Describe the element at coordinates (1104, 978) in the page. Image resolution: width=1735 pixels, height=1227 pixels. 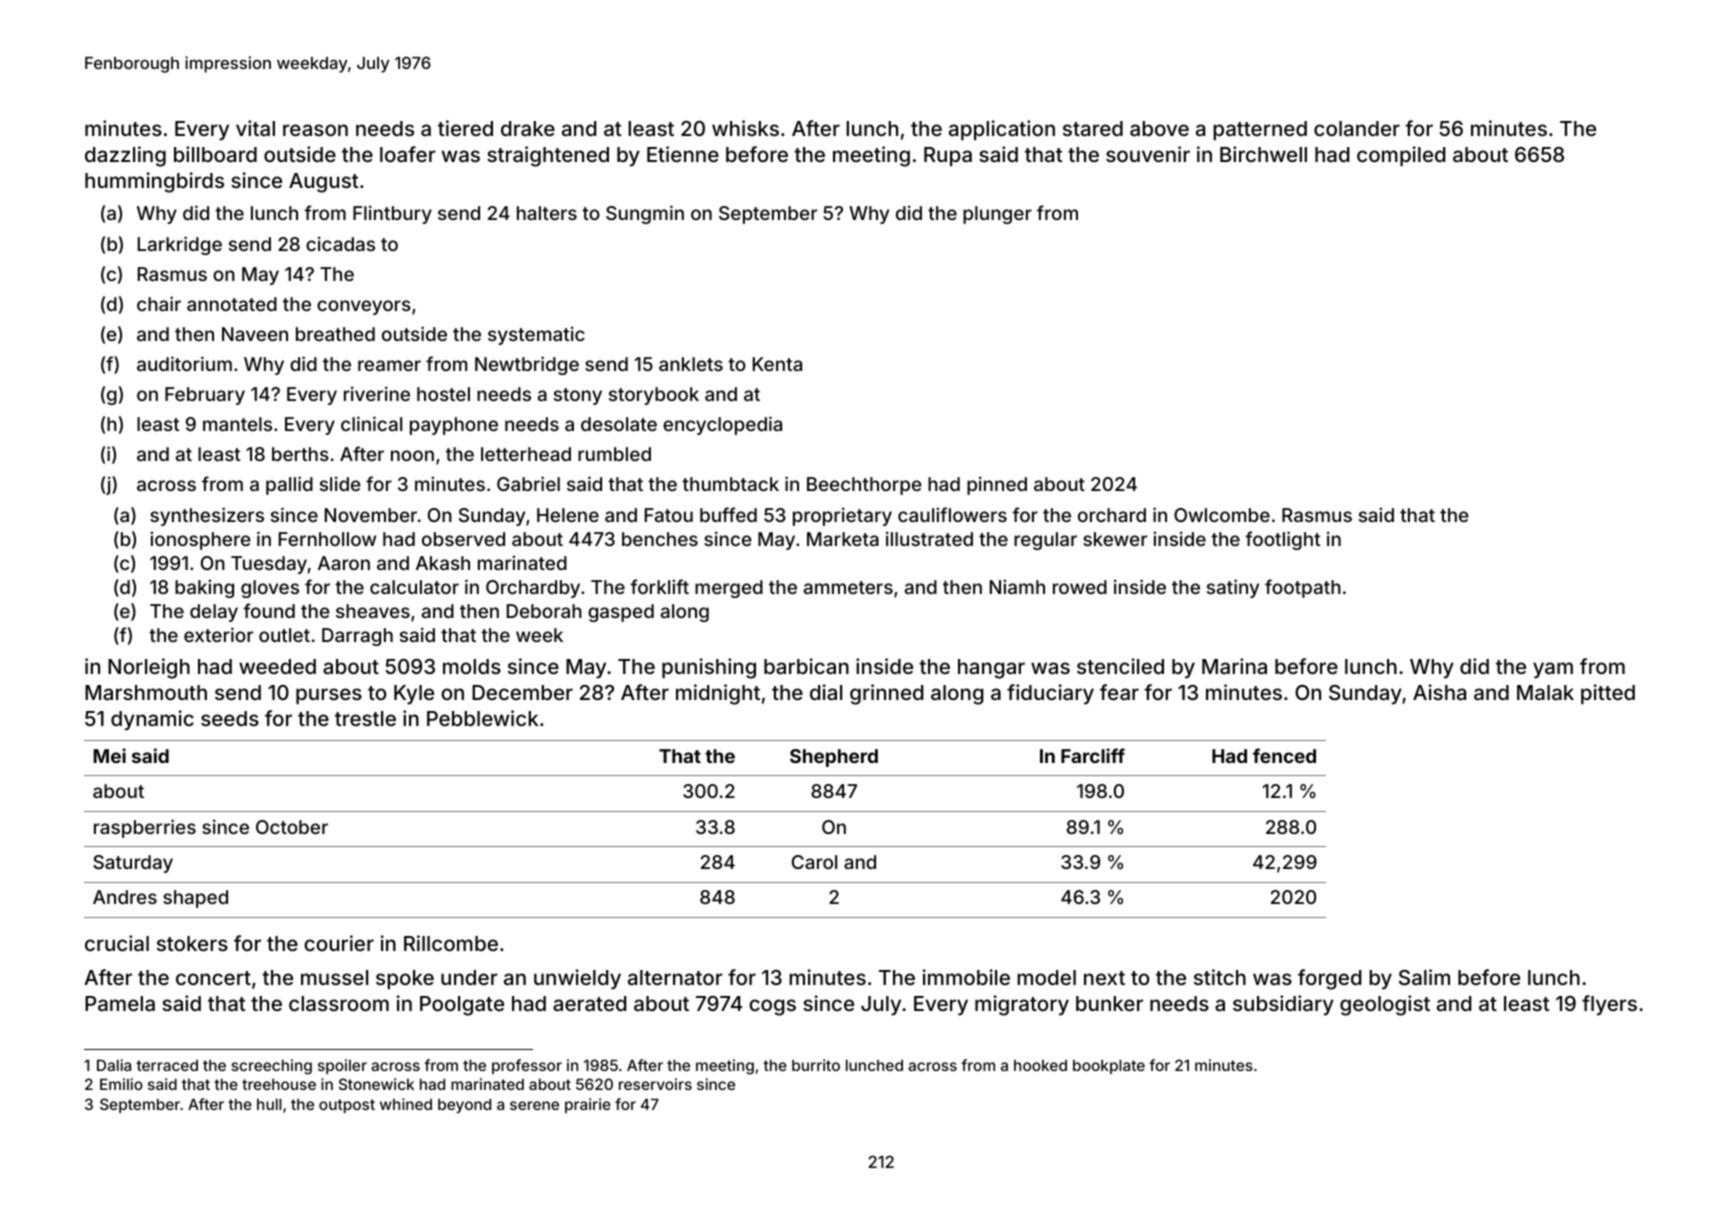
I see `next` at that location.
